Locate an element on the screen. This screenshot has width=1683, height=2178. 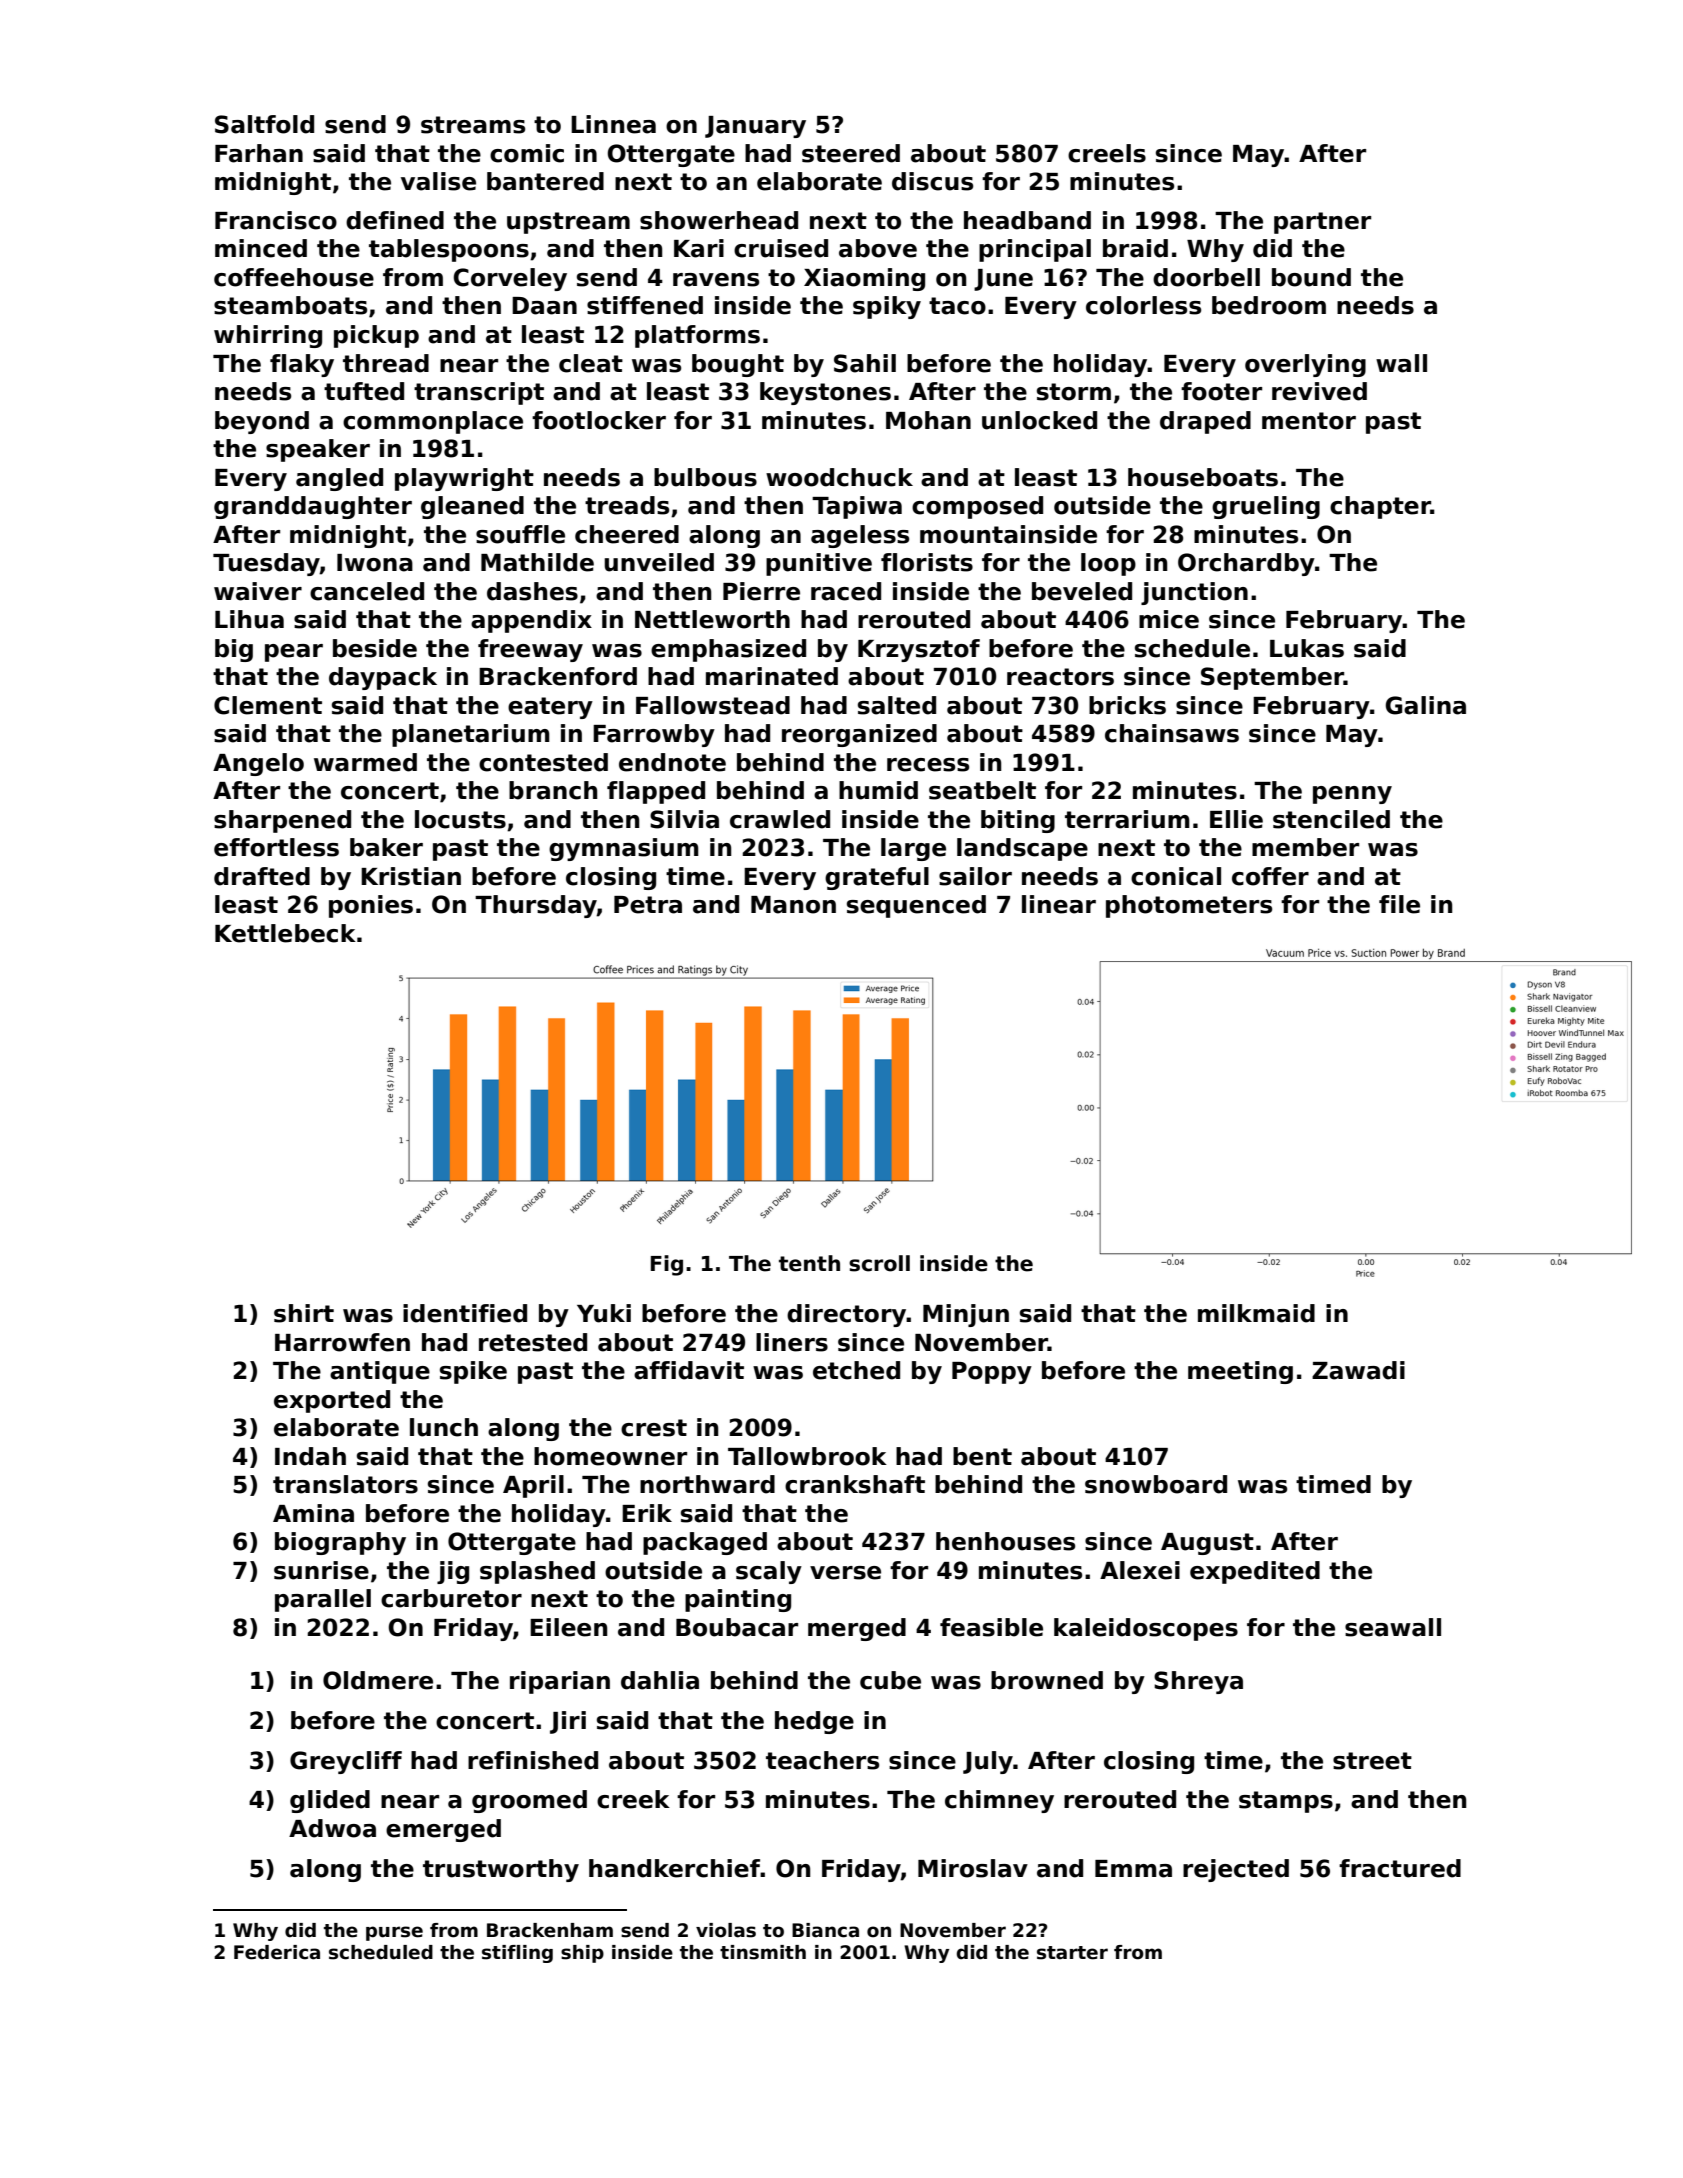
stifling is located at coordinates (517, 1954).
